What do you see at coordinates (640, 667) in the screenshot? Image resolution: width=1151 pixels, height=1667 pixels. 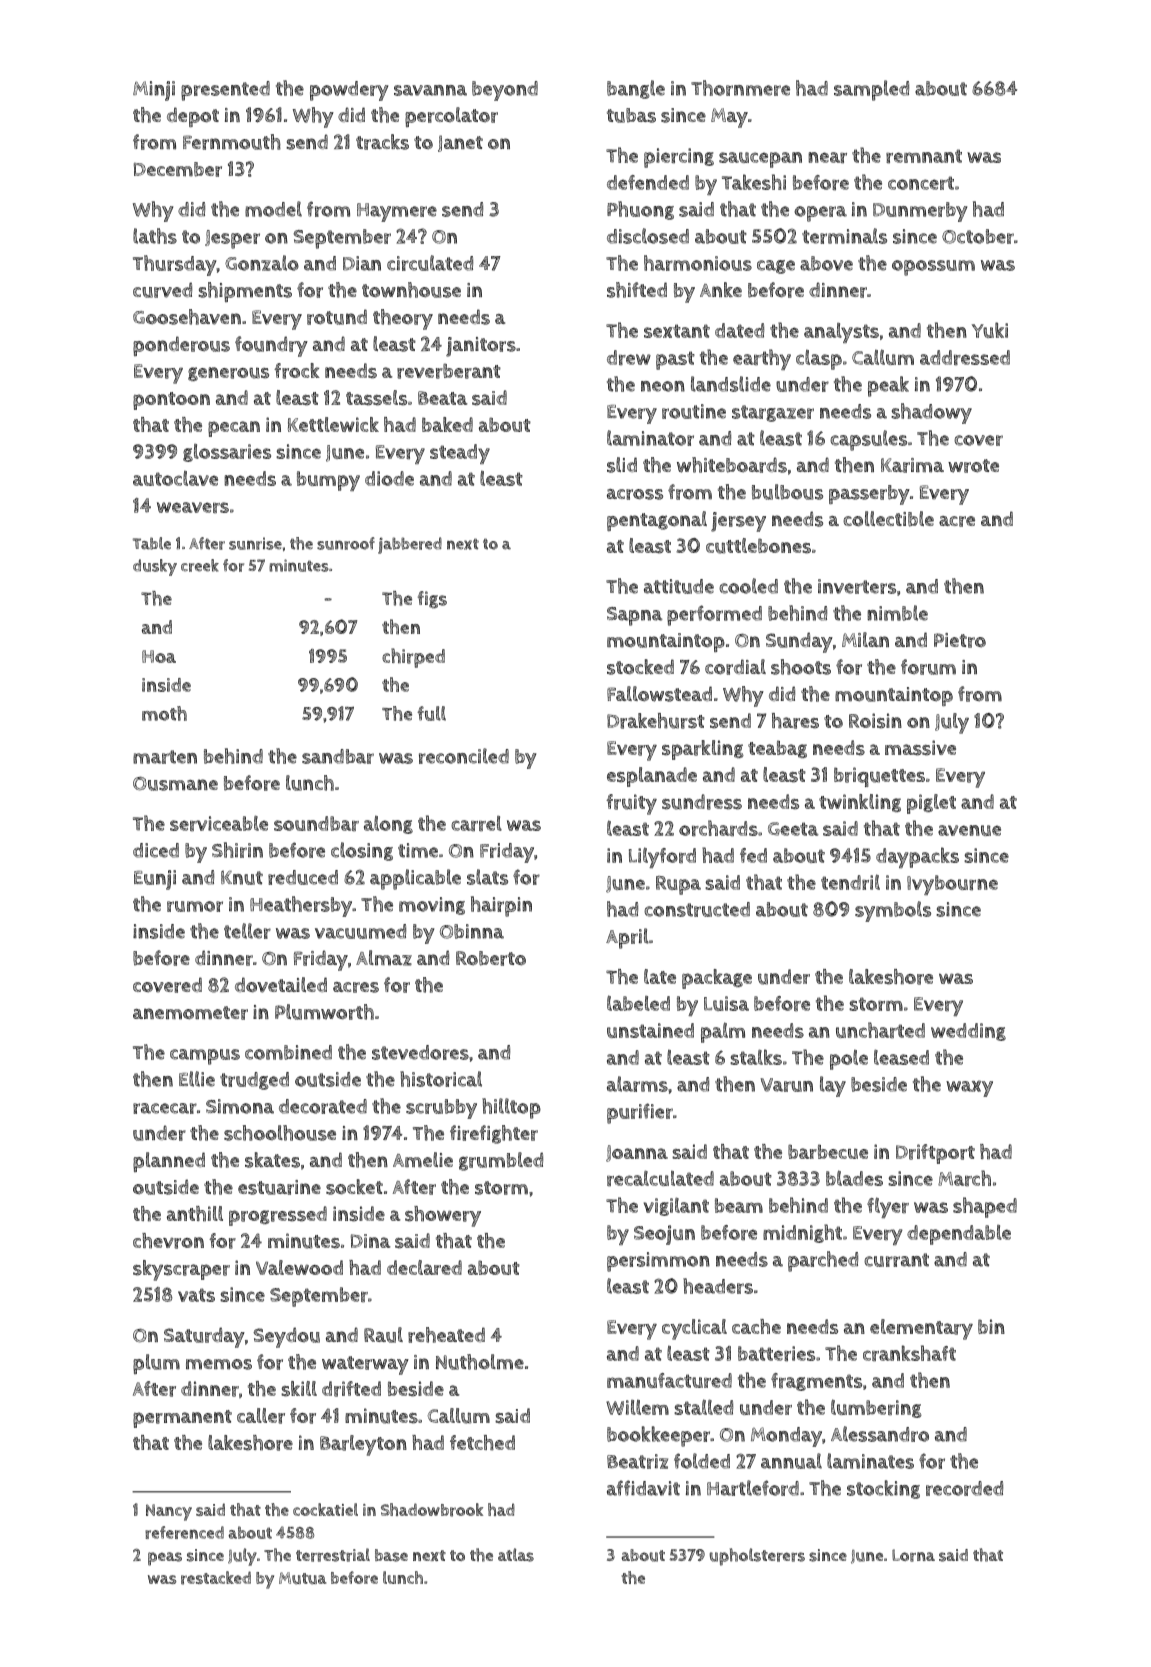 I see `stocked` at bounding box center [640, 667].
